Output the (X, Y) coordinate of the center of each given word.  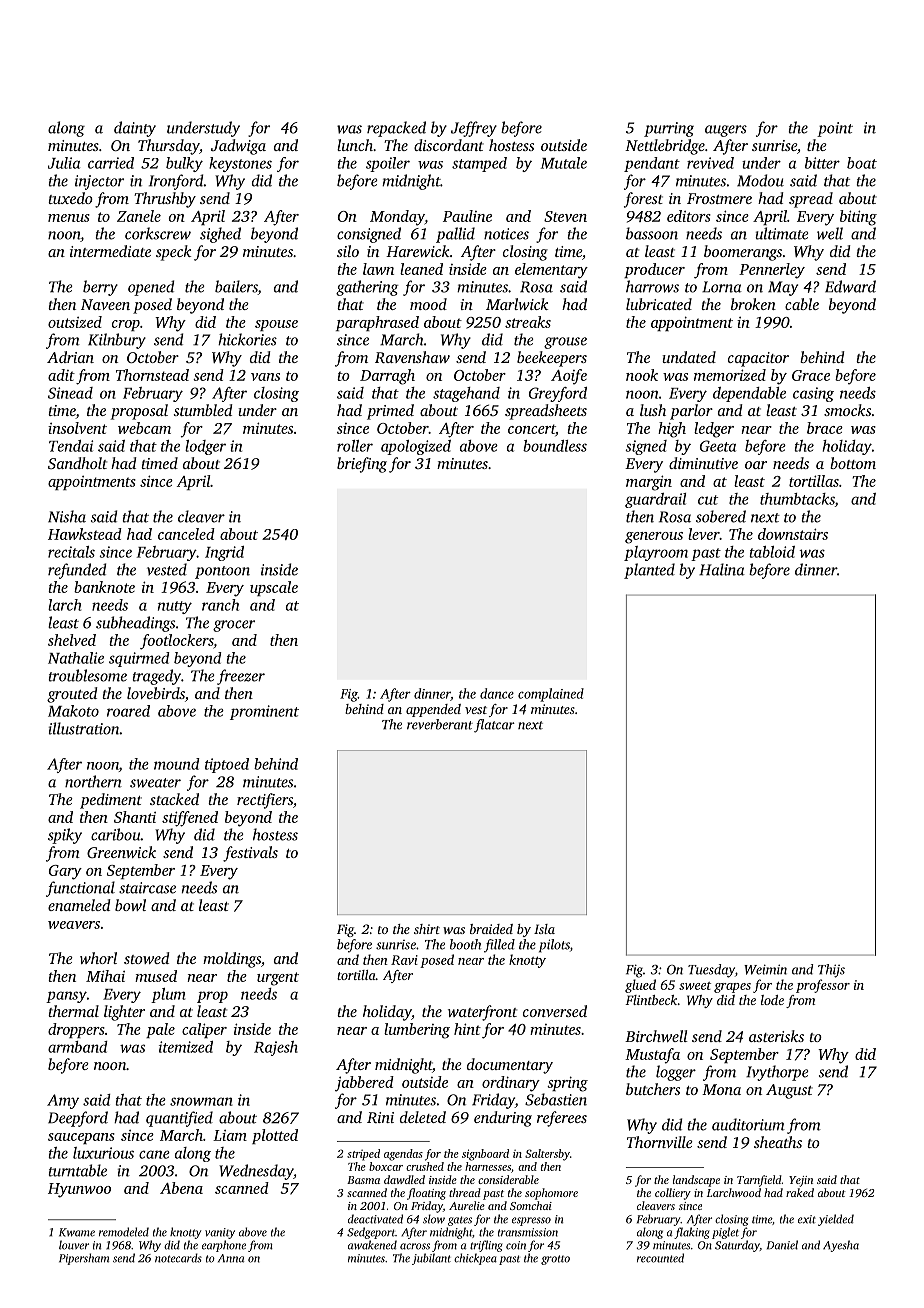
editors (689, 216)
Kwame (77, 1232)
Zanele (139, 216)
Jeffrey (474, 129)
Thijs (831, 971)
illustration (84, 728)
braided (491, 929)
